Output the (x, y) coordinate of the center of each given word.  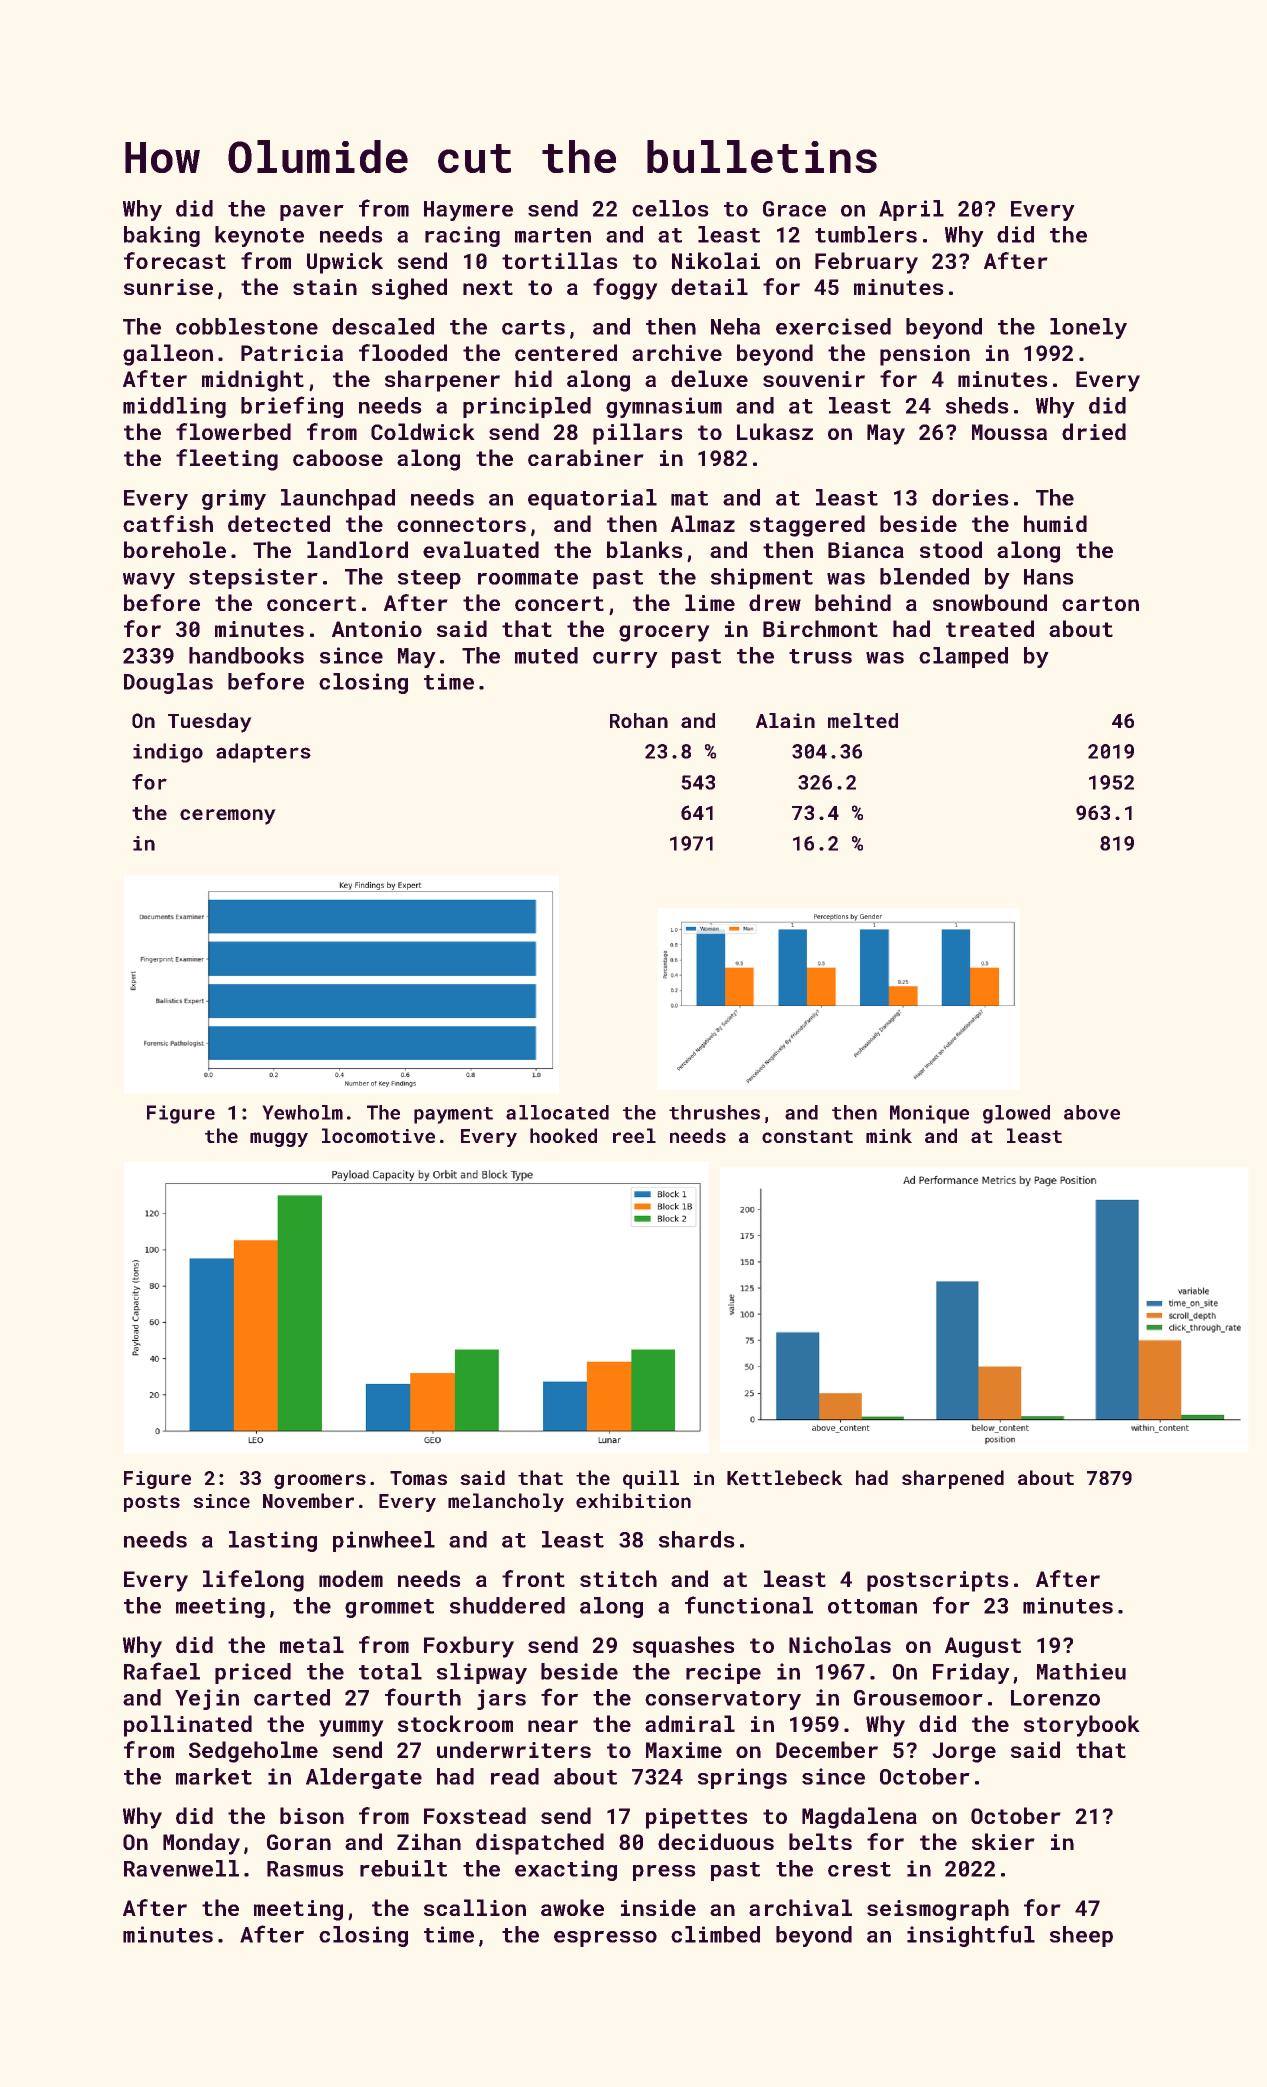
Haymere (468, 211)
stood (951, 549)
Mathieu (1081, 1671)
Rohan (639, 720)
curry (625, 660)
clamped (963, 657)
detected (279, 523)
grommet (389, 1608)
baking (162, 236)
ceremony (228, 817)
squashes (684, 1647)
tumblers (866, 234)
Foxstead (475, 1815)
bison (312, 1815)
